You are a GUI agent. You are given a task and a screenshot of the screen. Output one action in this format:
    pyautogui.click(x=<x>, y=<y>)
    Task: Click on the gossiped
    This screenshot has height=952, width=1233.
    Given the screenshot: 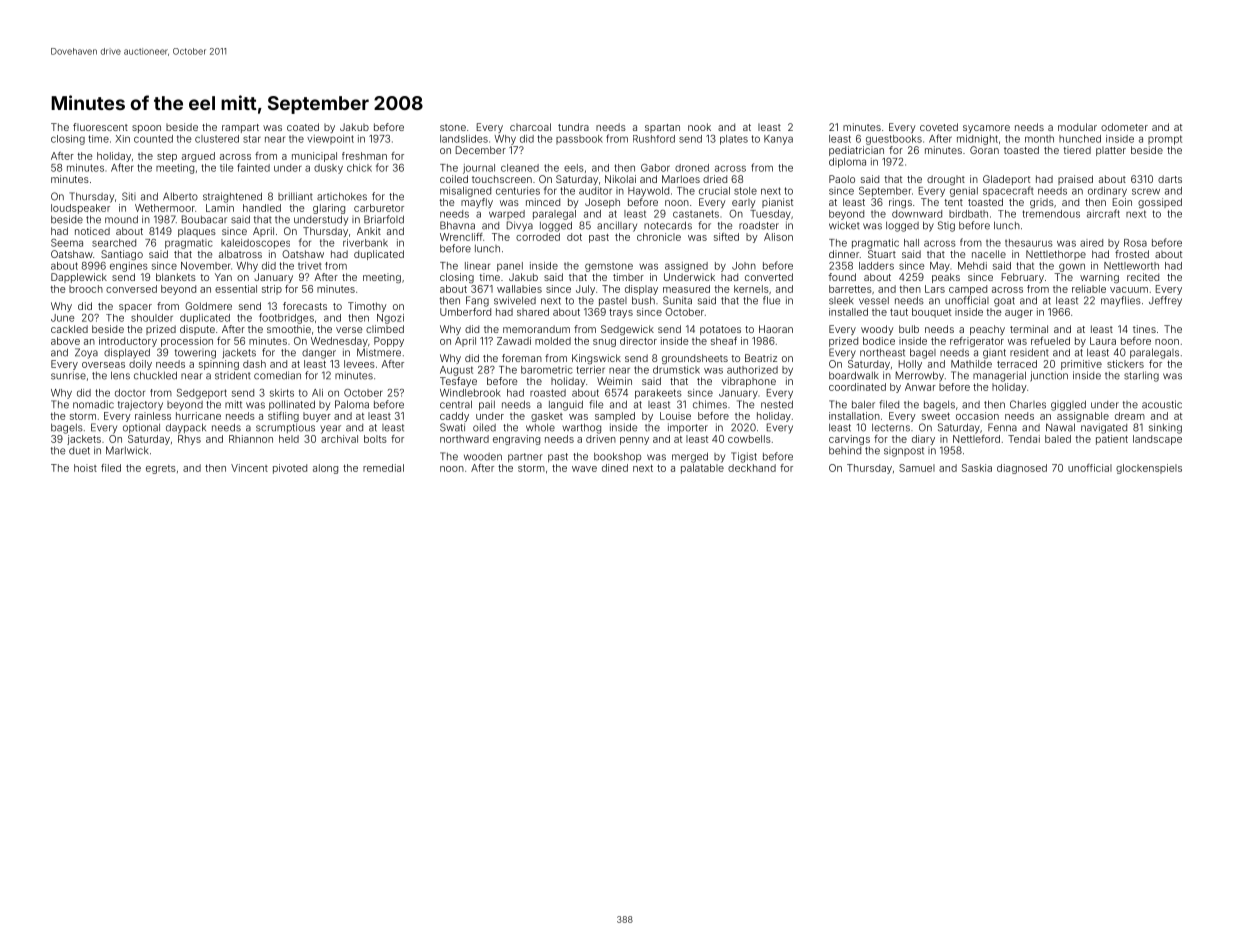 What is the action you would take?
    pyautogui.click(x=1160, y=203)
